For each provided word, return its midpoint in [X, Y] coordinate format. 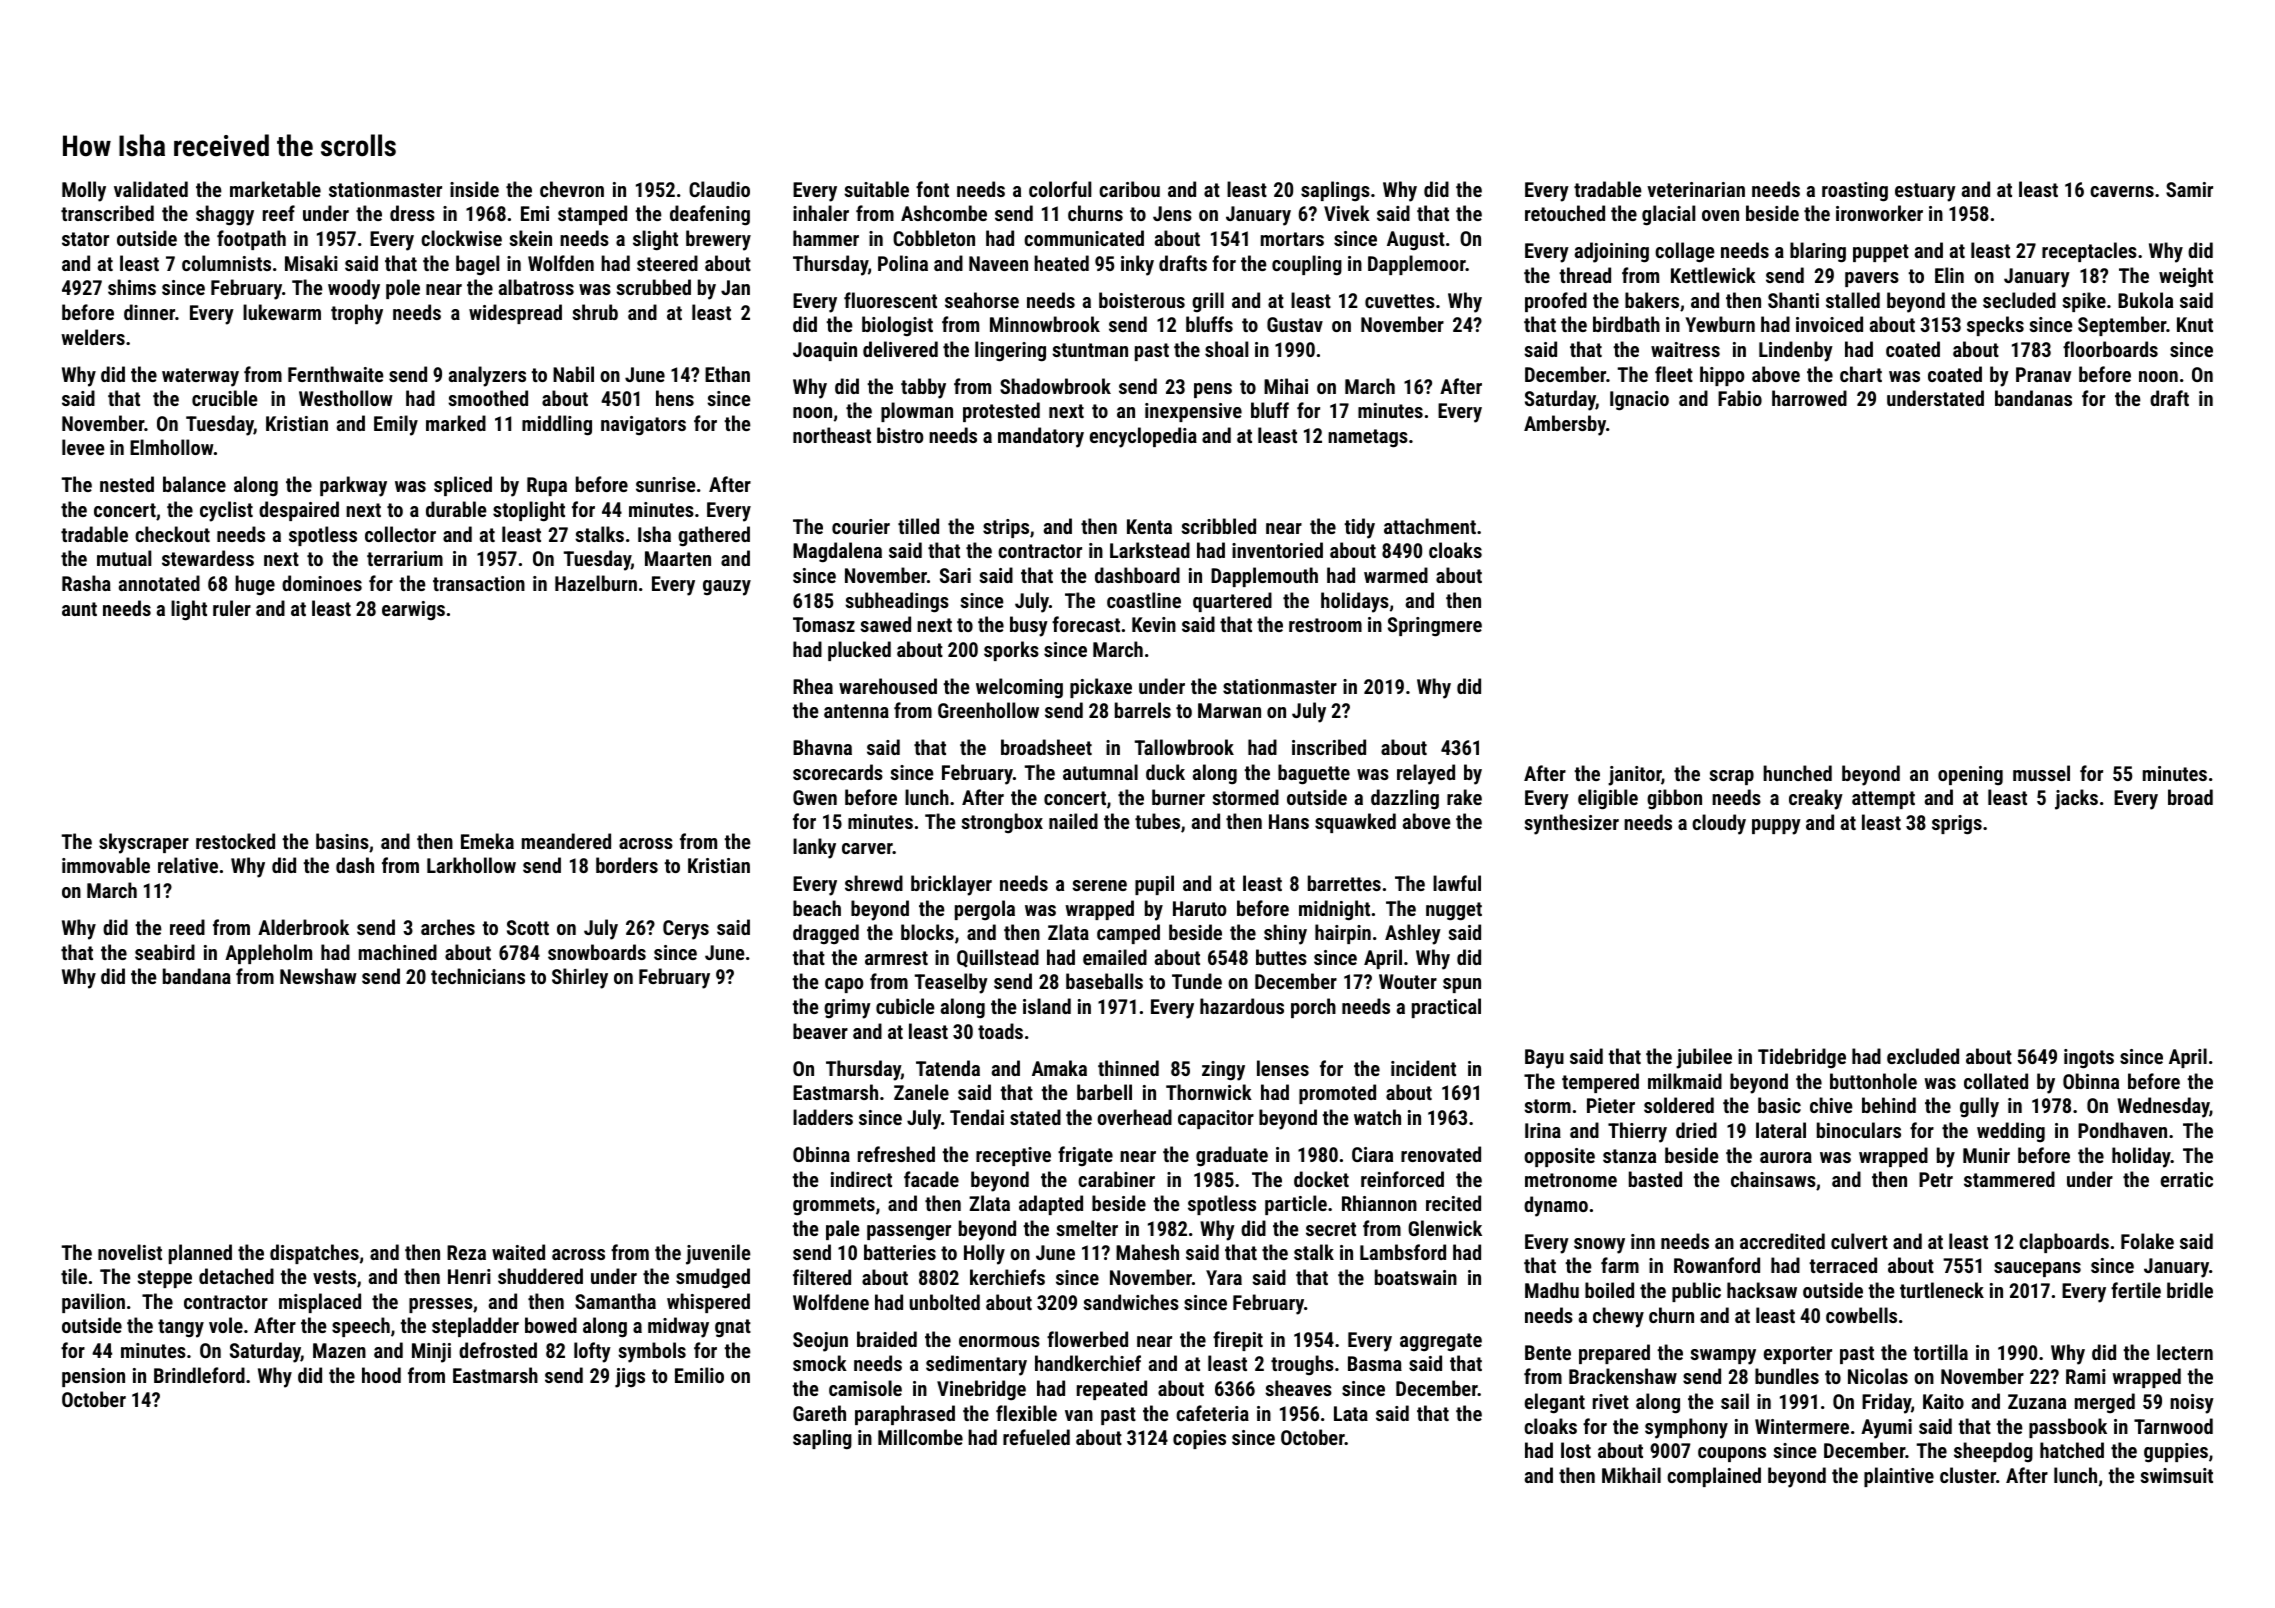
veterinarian [1696, 189]
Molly [84, 191]
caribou [1129, 189]
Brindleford [199, 1375]
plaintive [1899, 1477]
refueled [1036, 1437]
